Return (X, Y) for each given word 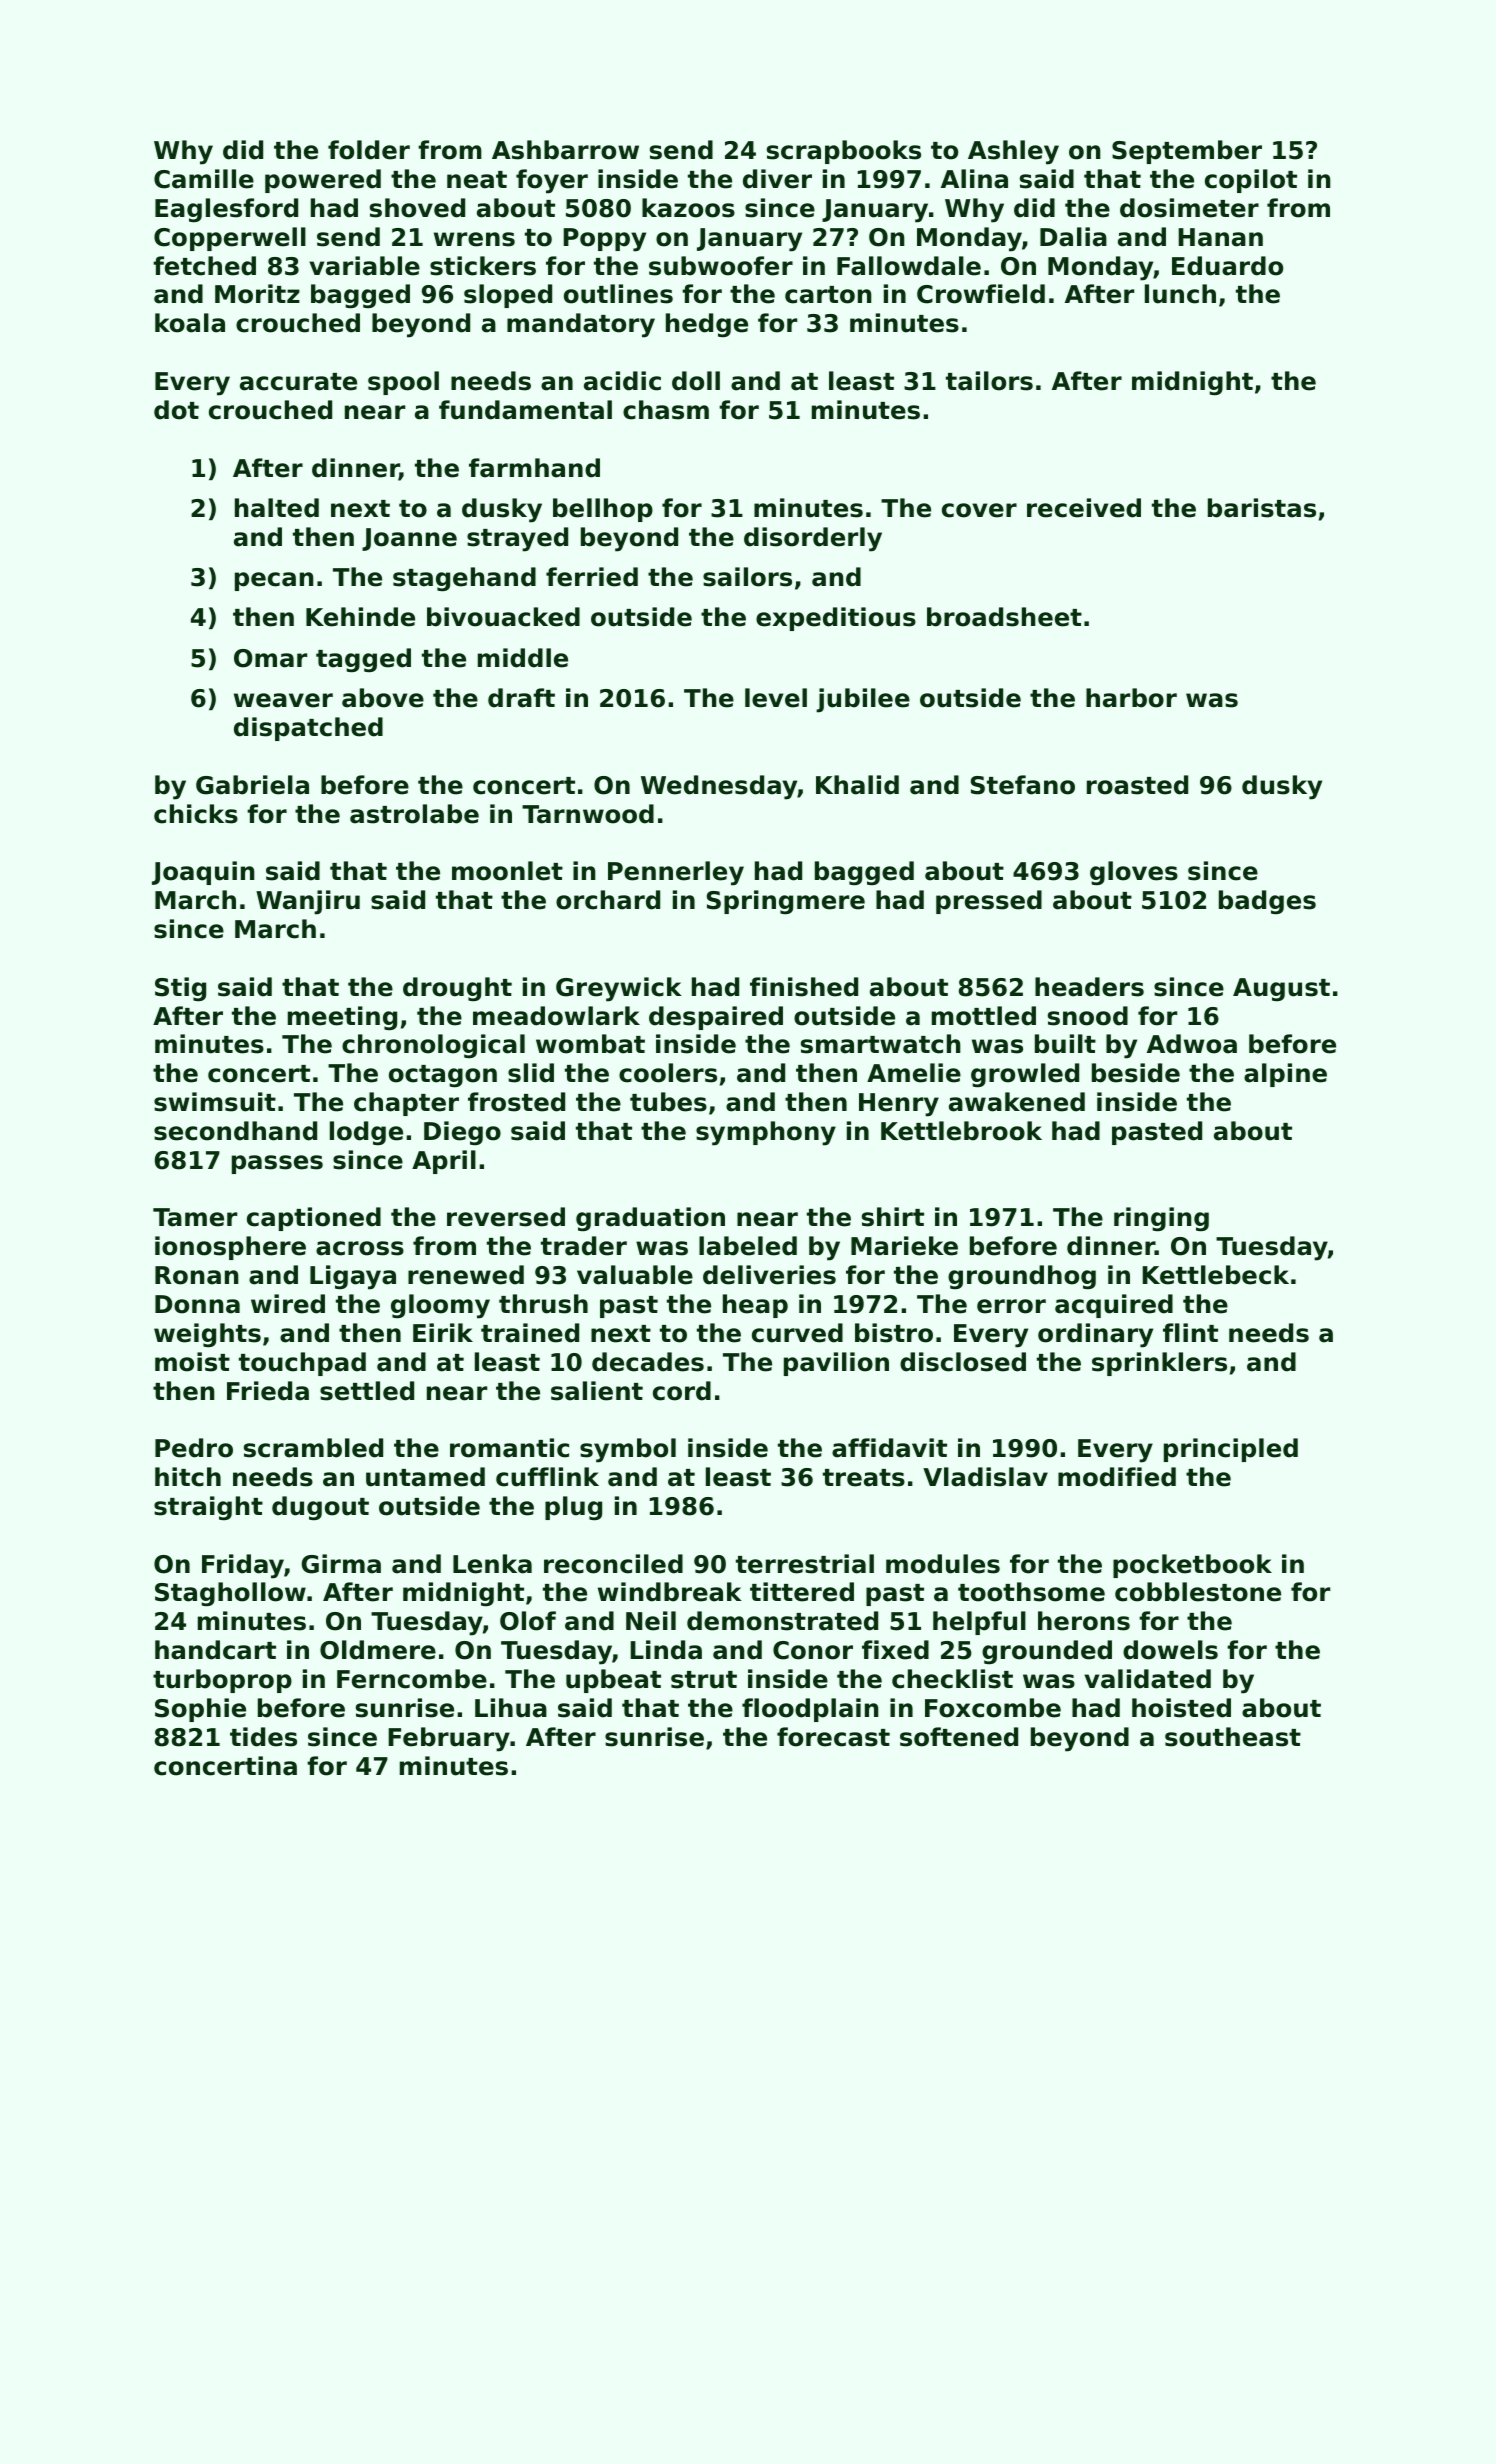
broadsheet (1004, 617)
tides (263, 1737)
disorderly (813, 539)
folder (369, 150)
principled (1231, 1450)
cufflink (547, 1477)
